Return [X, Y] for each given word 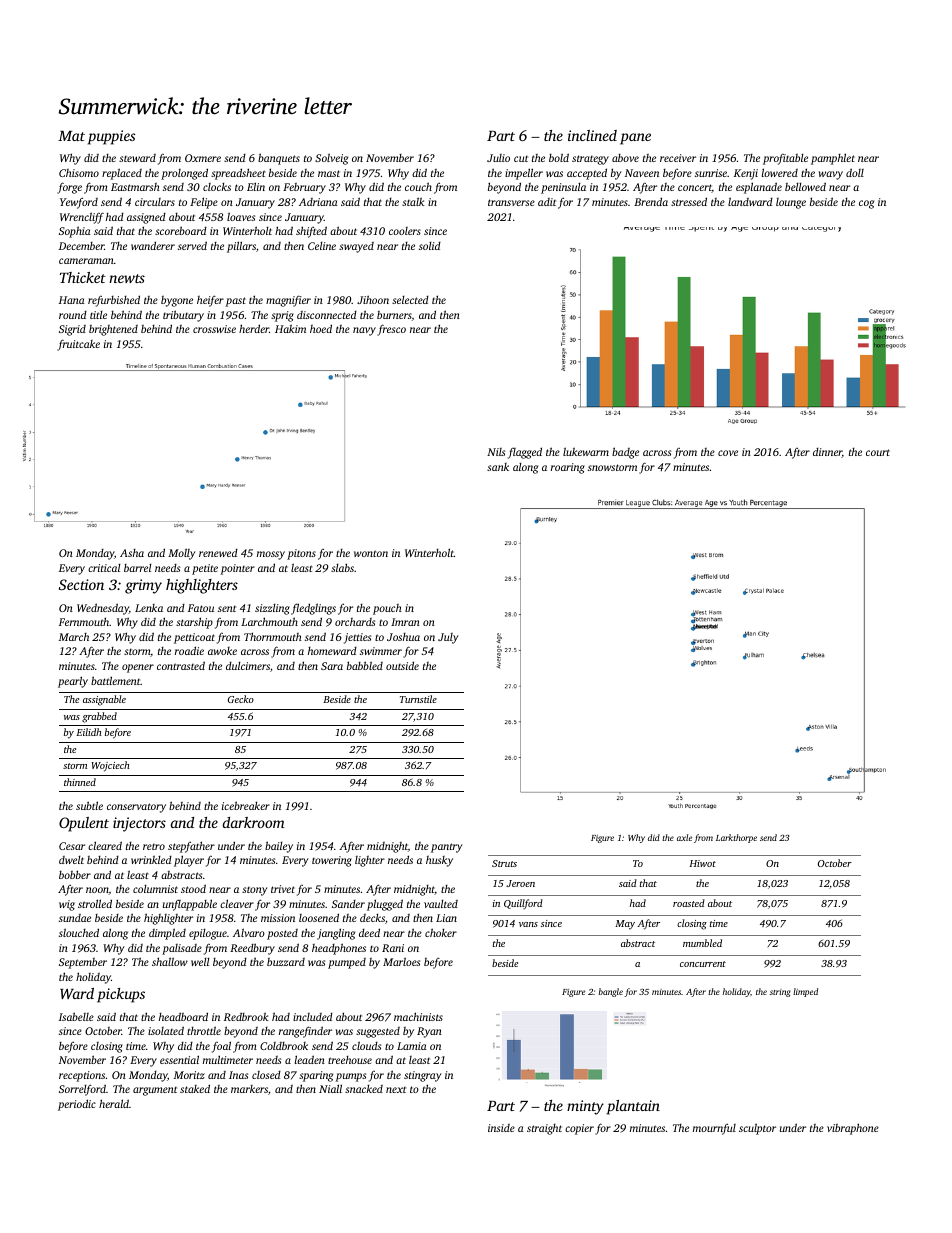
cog [866, 204]
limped [805, 992]
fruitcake [78, 345]
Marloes [401, 961]
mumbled [702, 943]
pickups [121, 995]
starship [194, 623]
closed [266, 1075]
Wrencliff [82, 218]
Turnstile [418, 699]
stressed [689, 201]
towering [332, 861]
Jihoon [373, 299]
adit [547, 202]
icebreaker [246, 805]
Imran [405, 622]
